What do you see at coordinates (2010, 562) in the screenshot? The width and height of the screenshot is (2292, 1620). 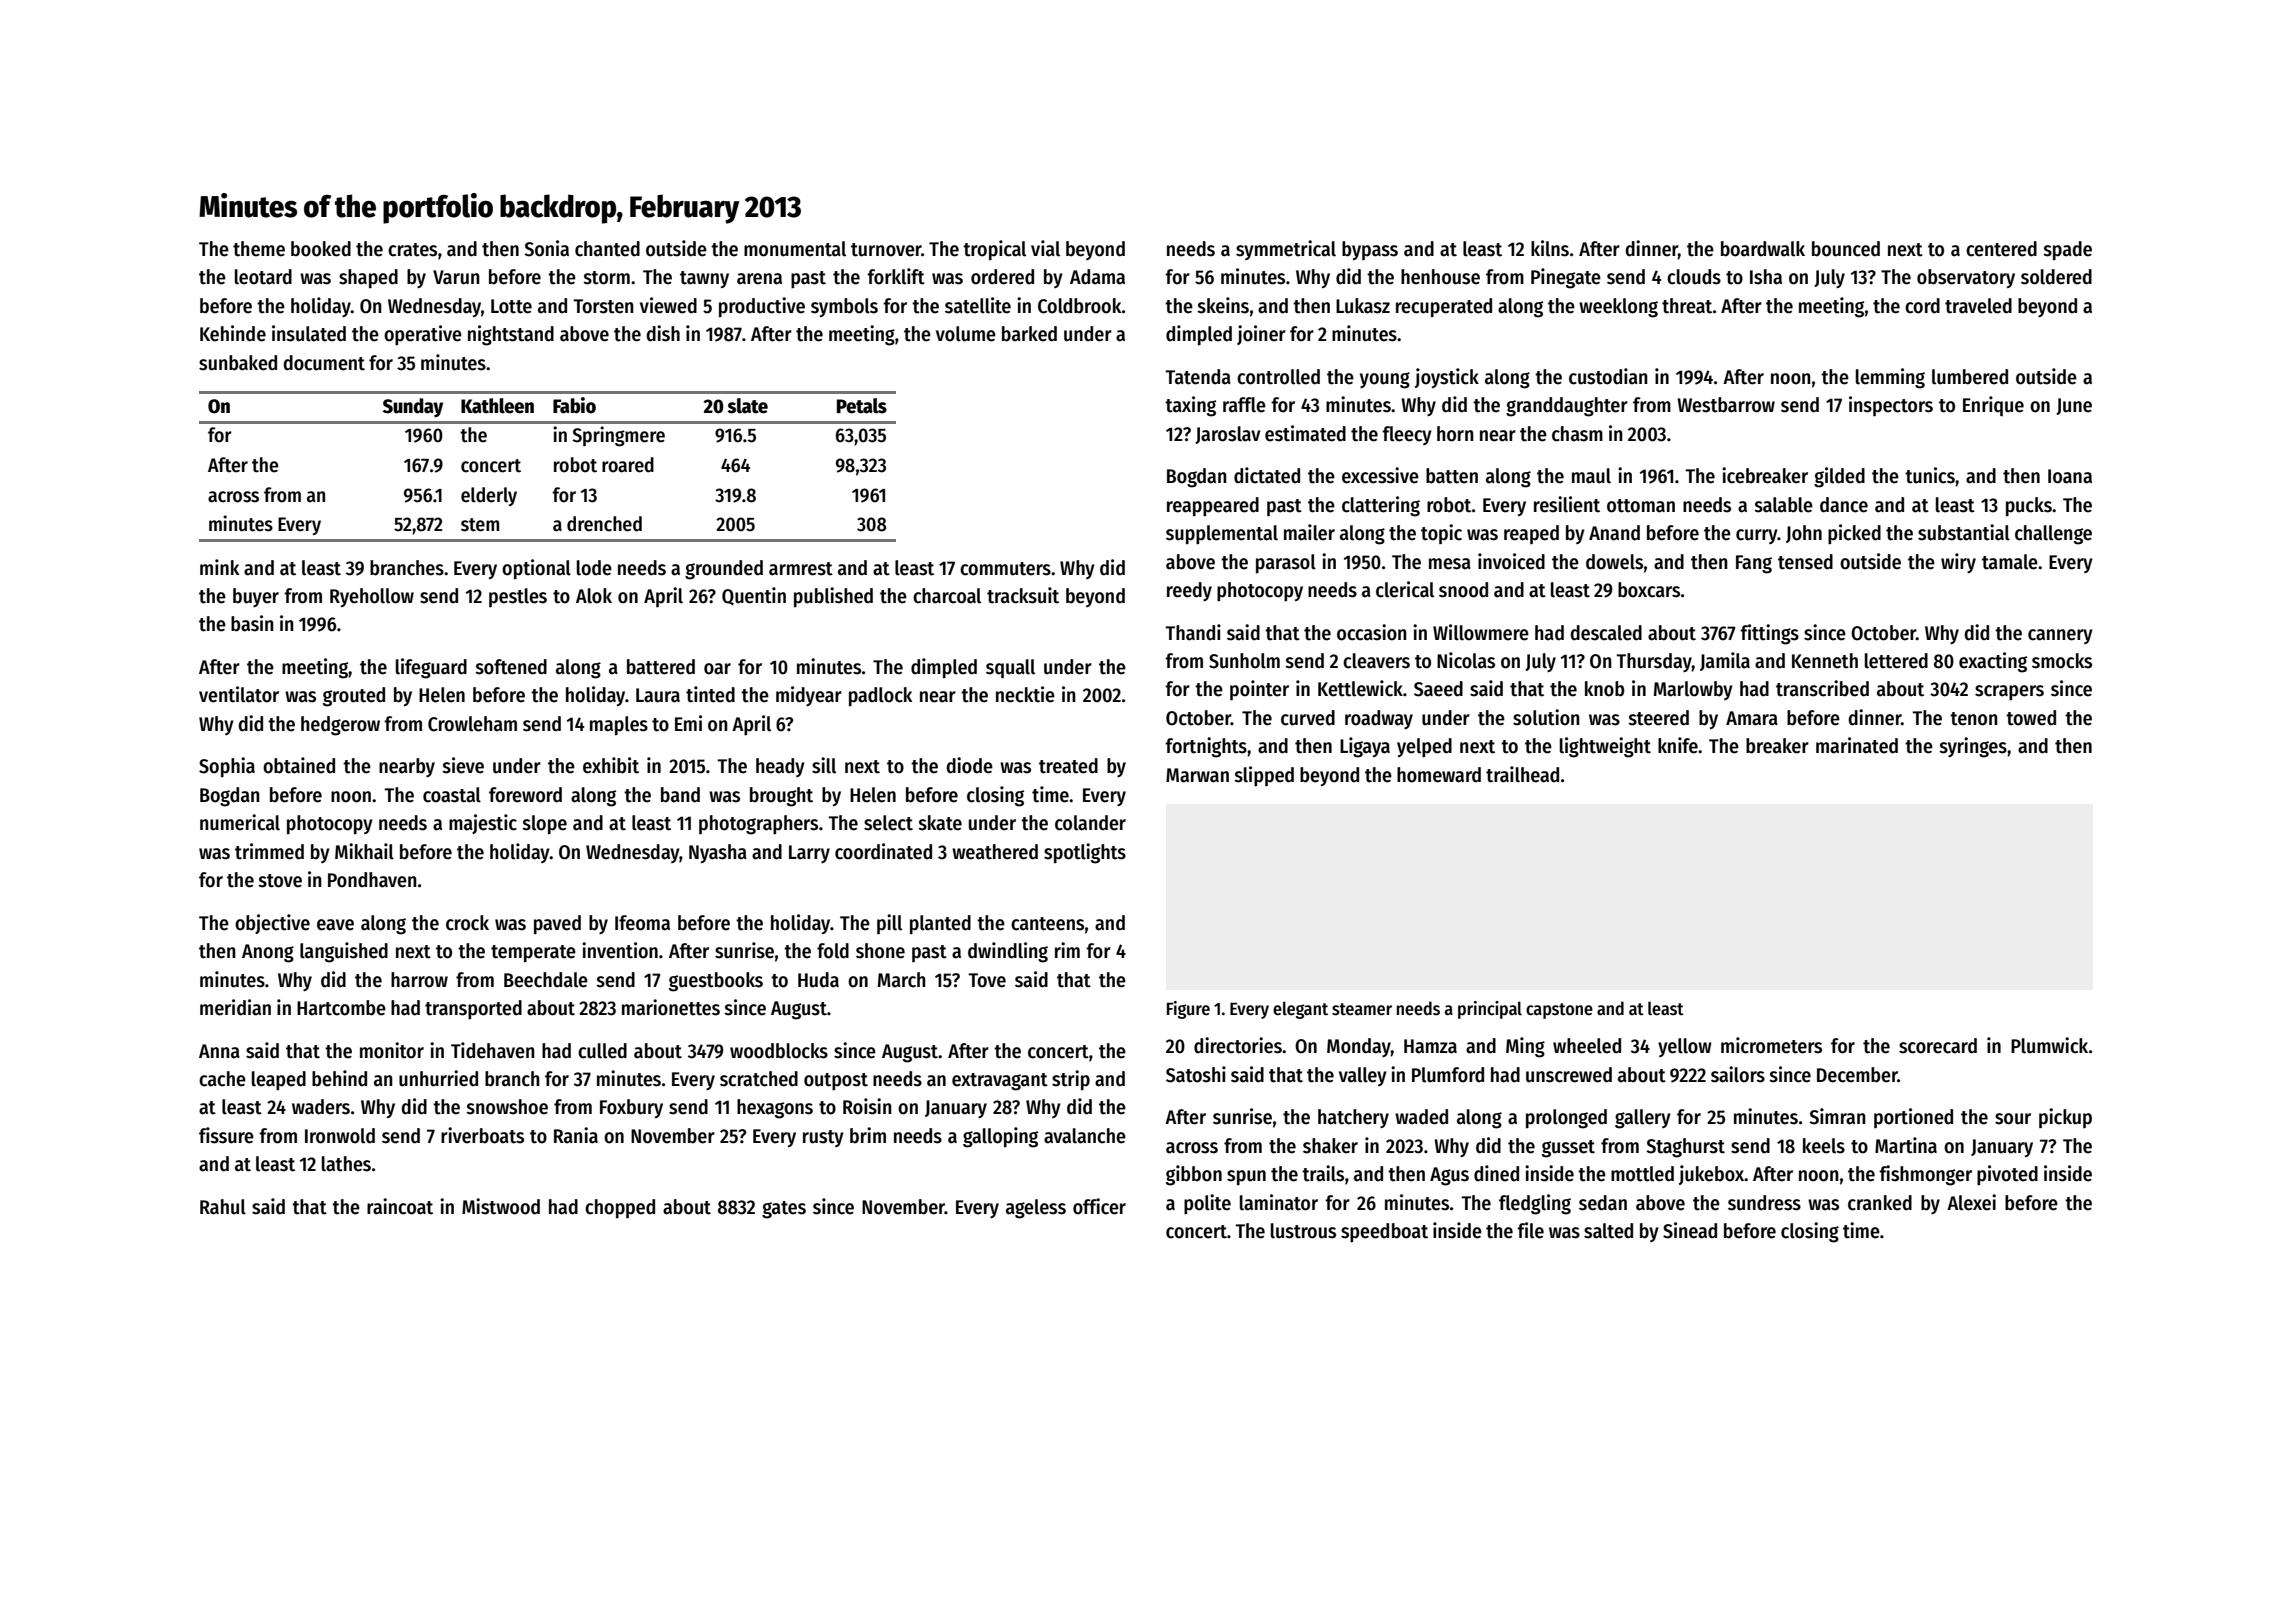 I see `tamale` at bounding box center [2010, 562].
